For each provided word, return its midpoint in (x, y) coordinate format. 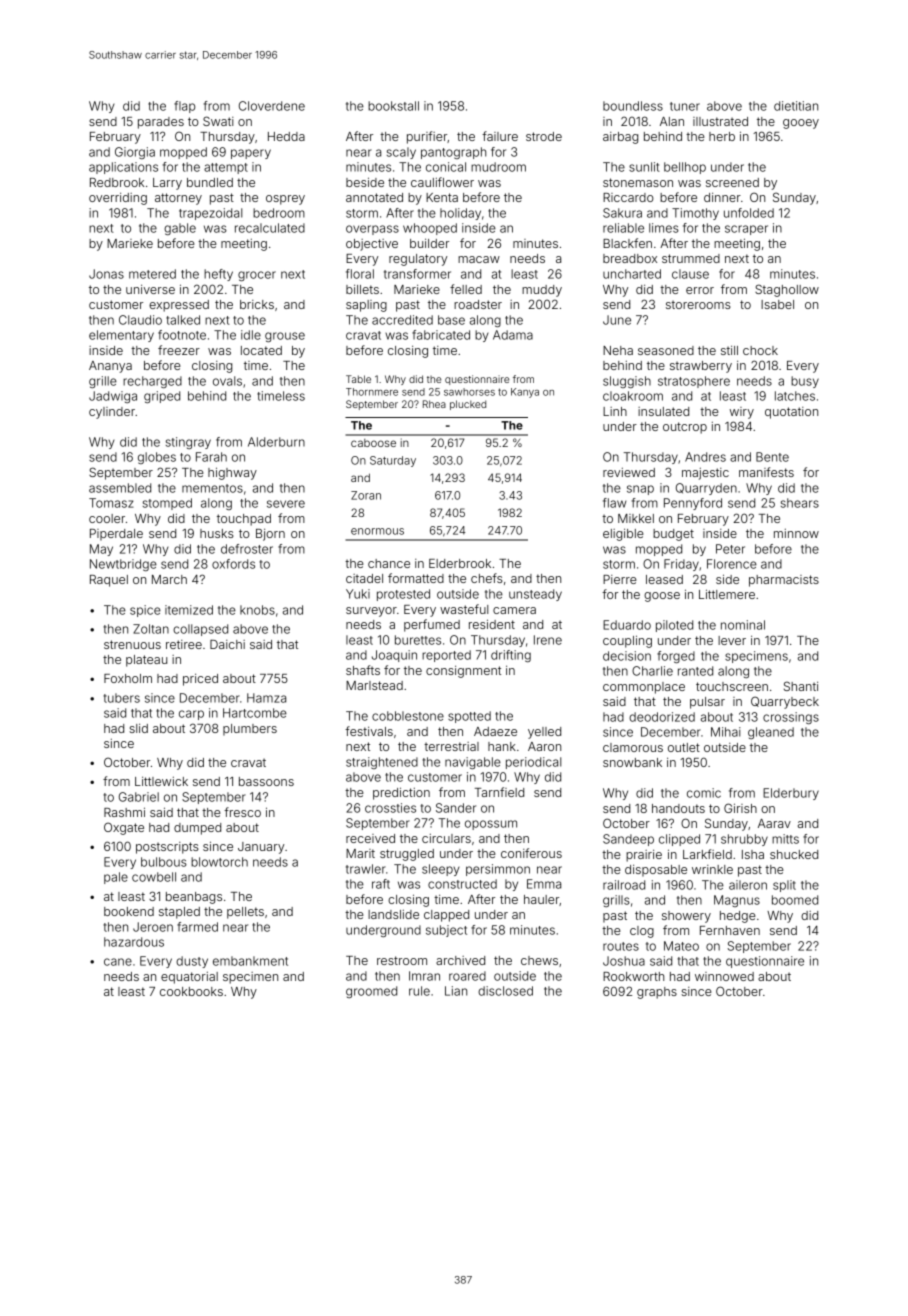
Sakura (622, 213)
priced (200, 680)
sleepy (441, 870)
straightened (382, 763)
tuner (685, 106)
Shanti (801, 686)
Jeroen (153, 927)
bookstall (393, 106)
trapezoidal (210, 214)
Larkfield (707, 854)
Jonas (106, 274)
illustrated (720, 121)
